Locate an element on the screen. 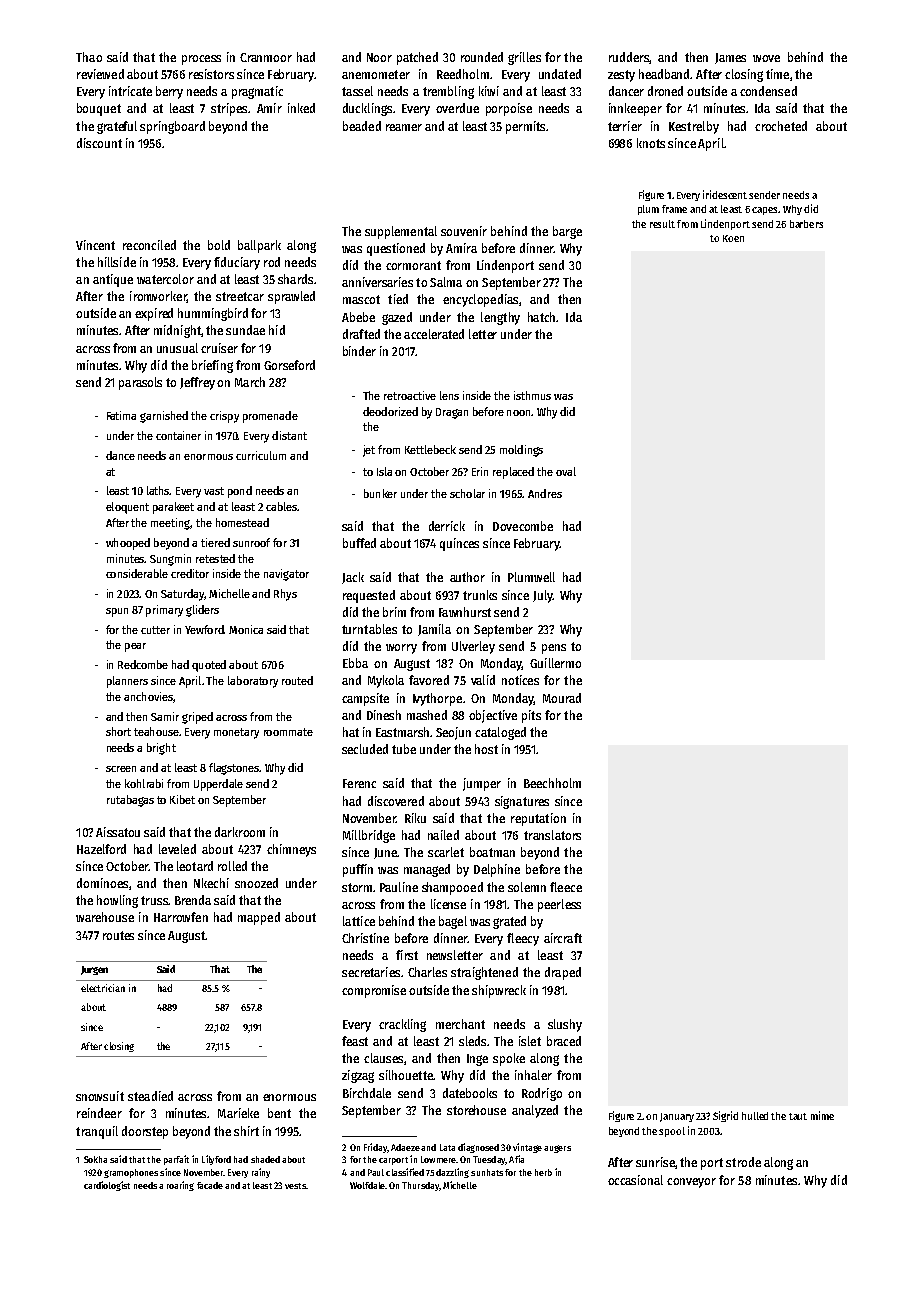  container is located at coordinates (178, 435).
